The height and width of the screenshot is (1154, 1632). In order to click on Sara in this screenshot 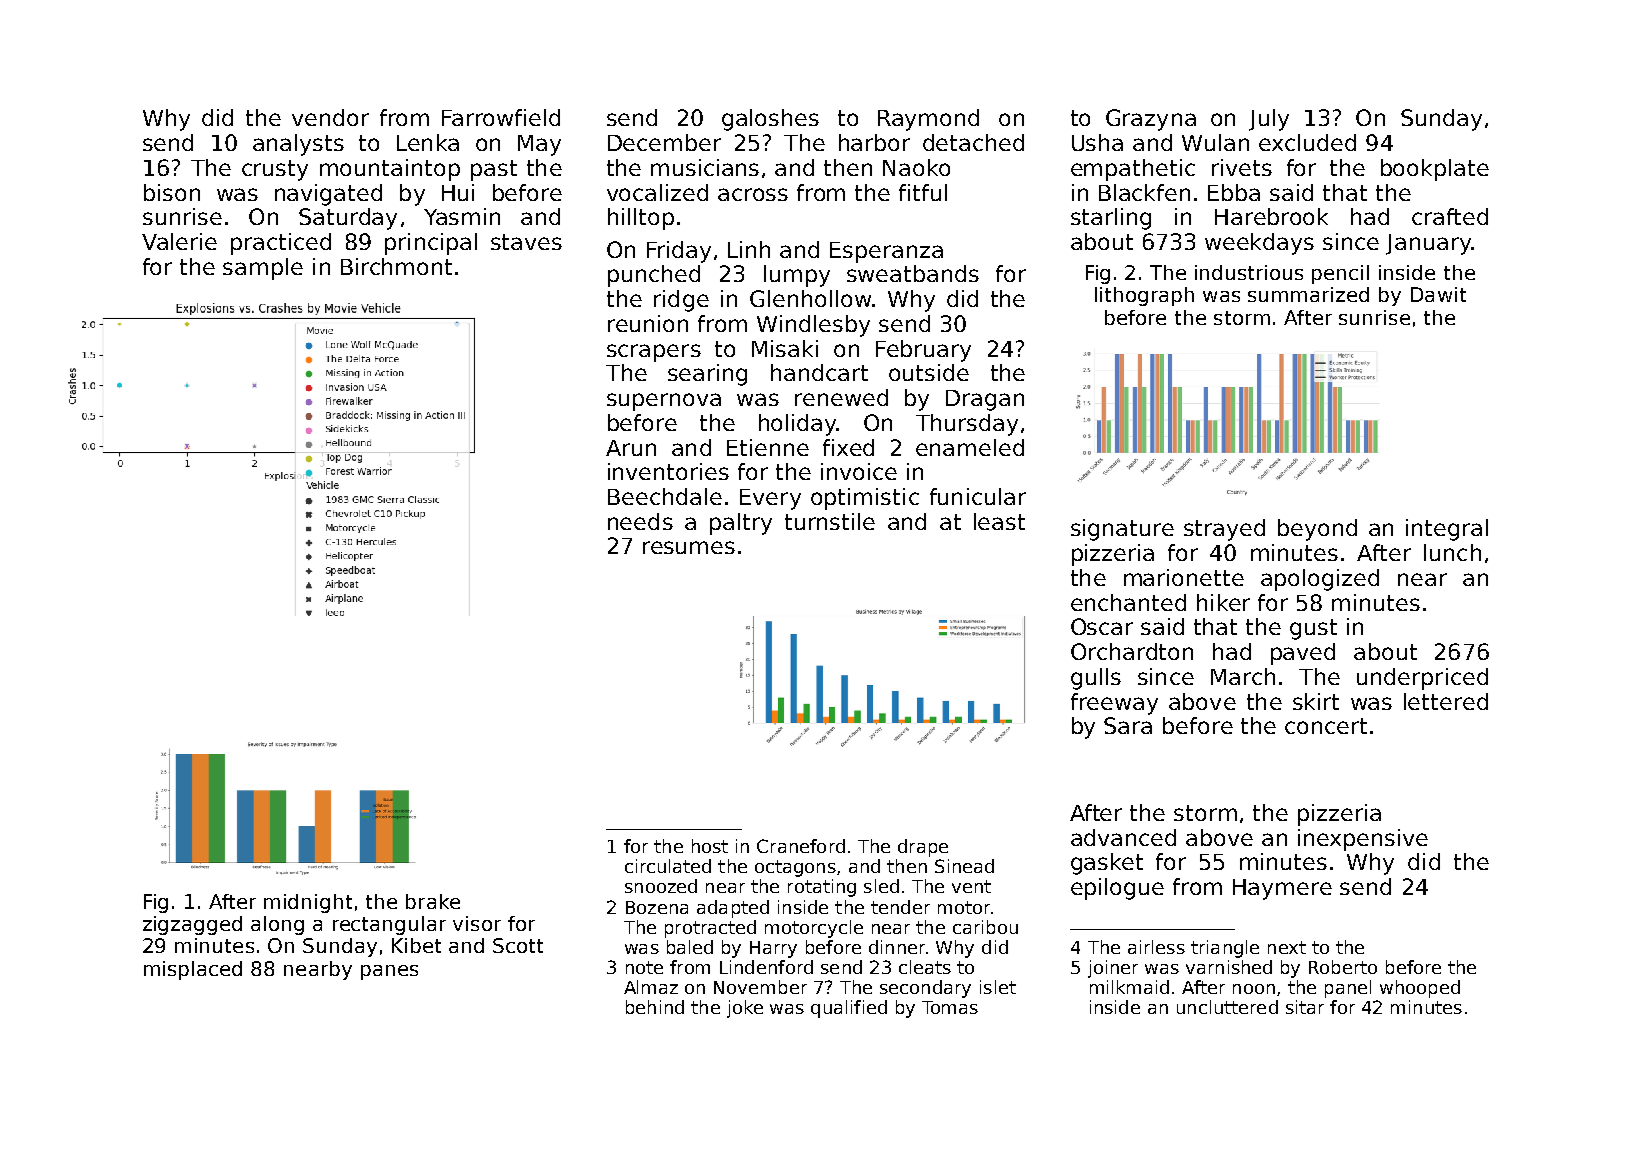, I will do `click(1128, 725)`.
